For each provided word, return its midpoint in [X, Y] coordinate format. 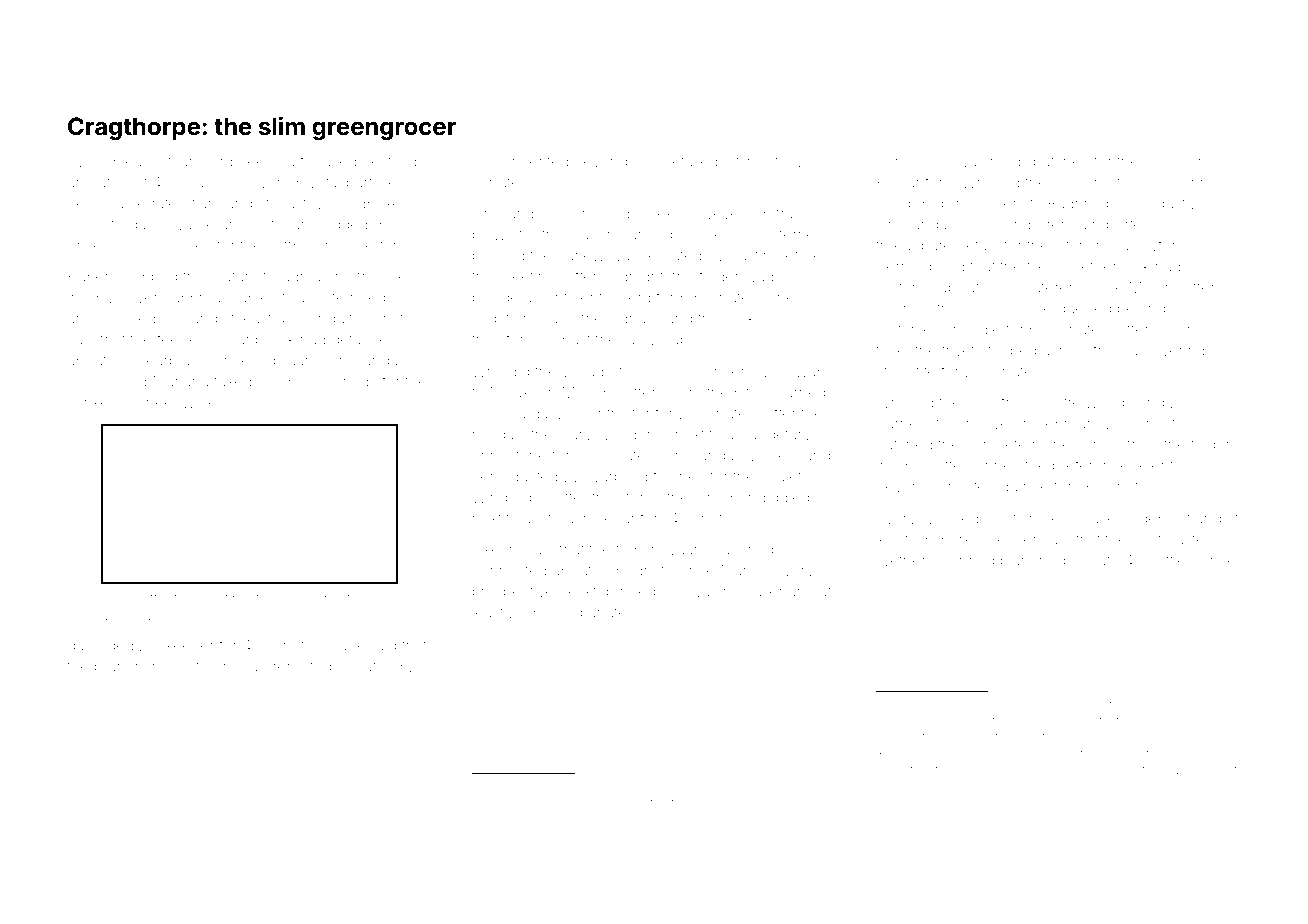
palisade [936, 705]
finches [678, 476]
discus [1166, 161]
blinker [91, 402]
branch [118, 666]
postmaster [1171, 541]
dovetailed [681, 161]
